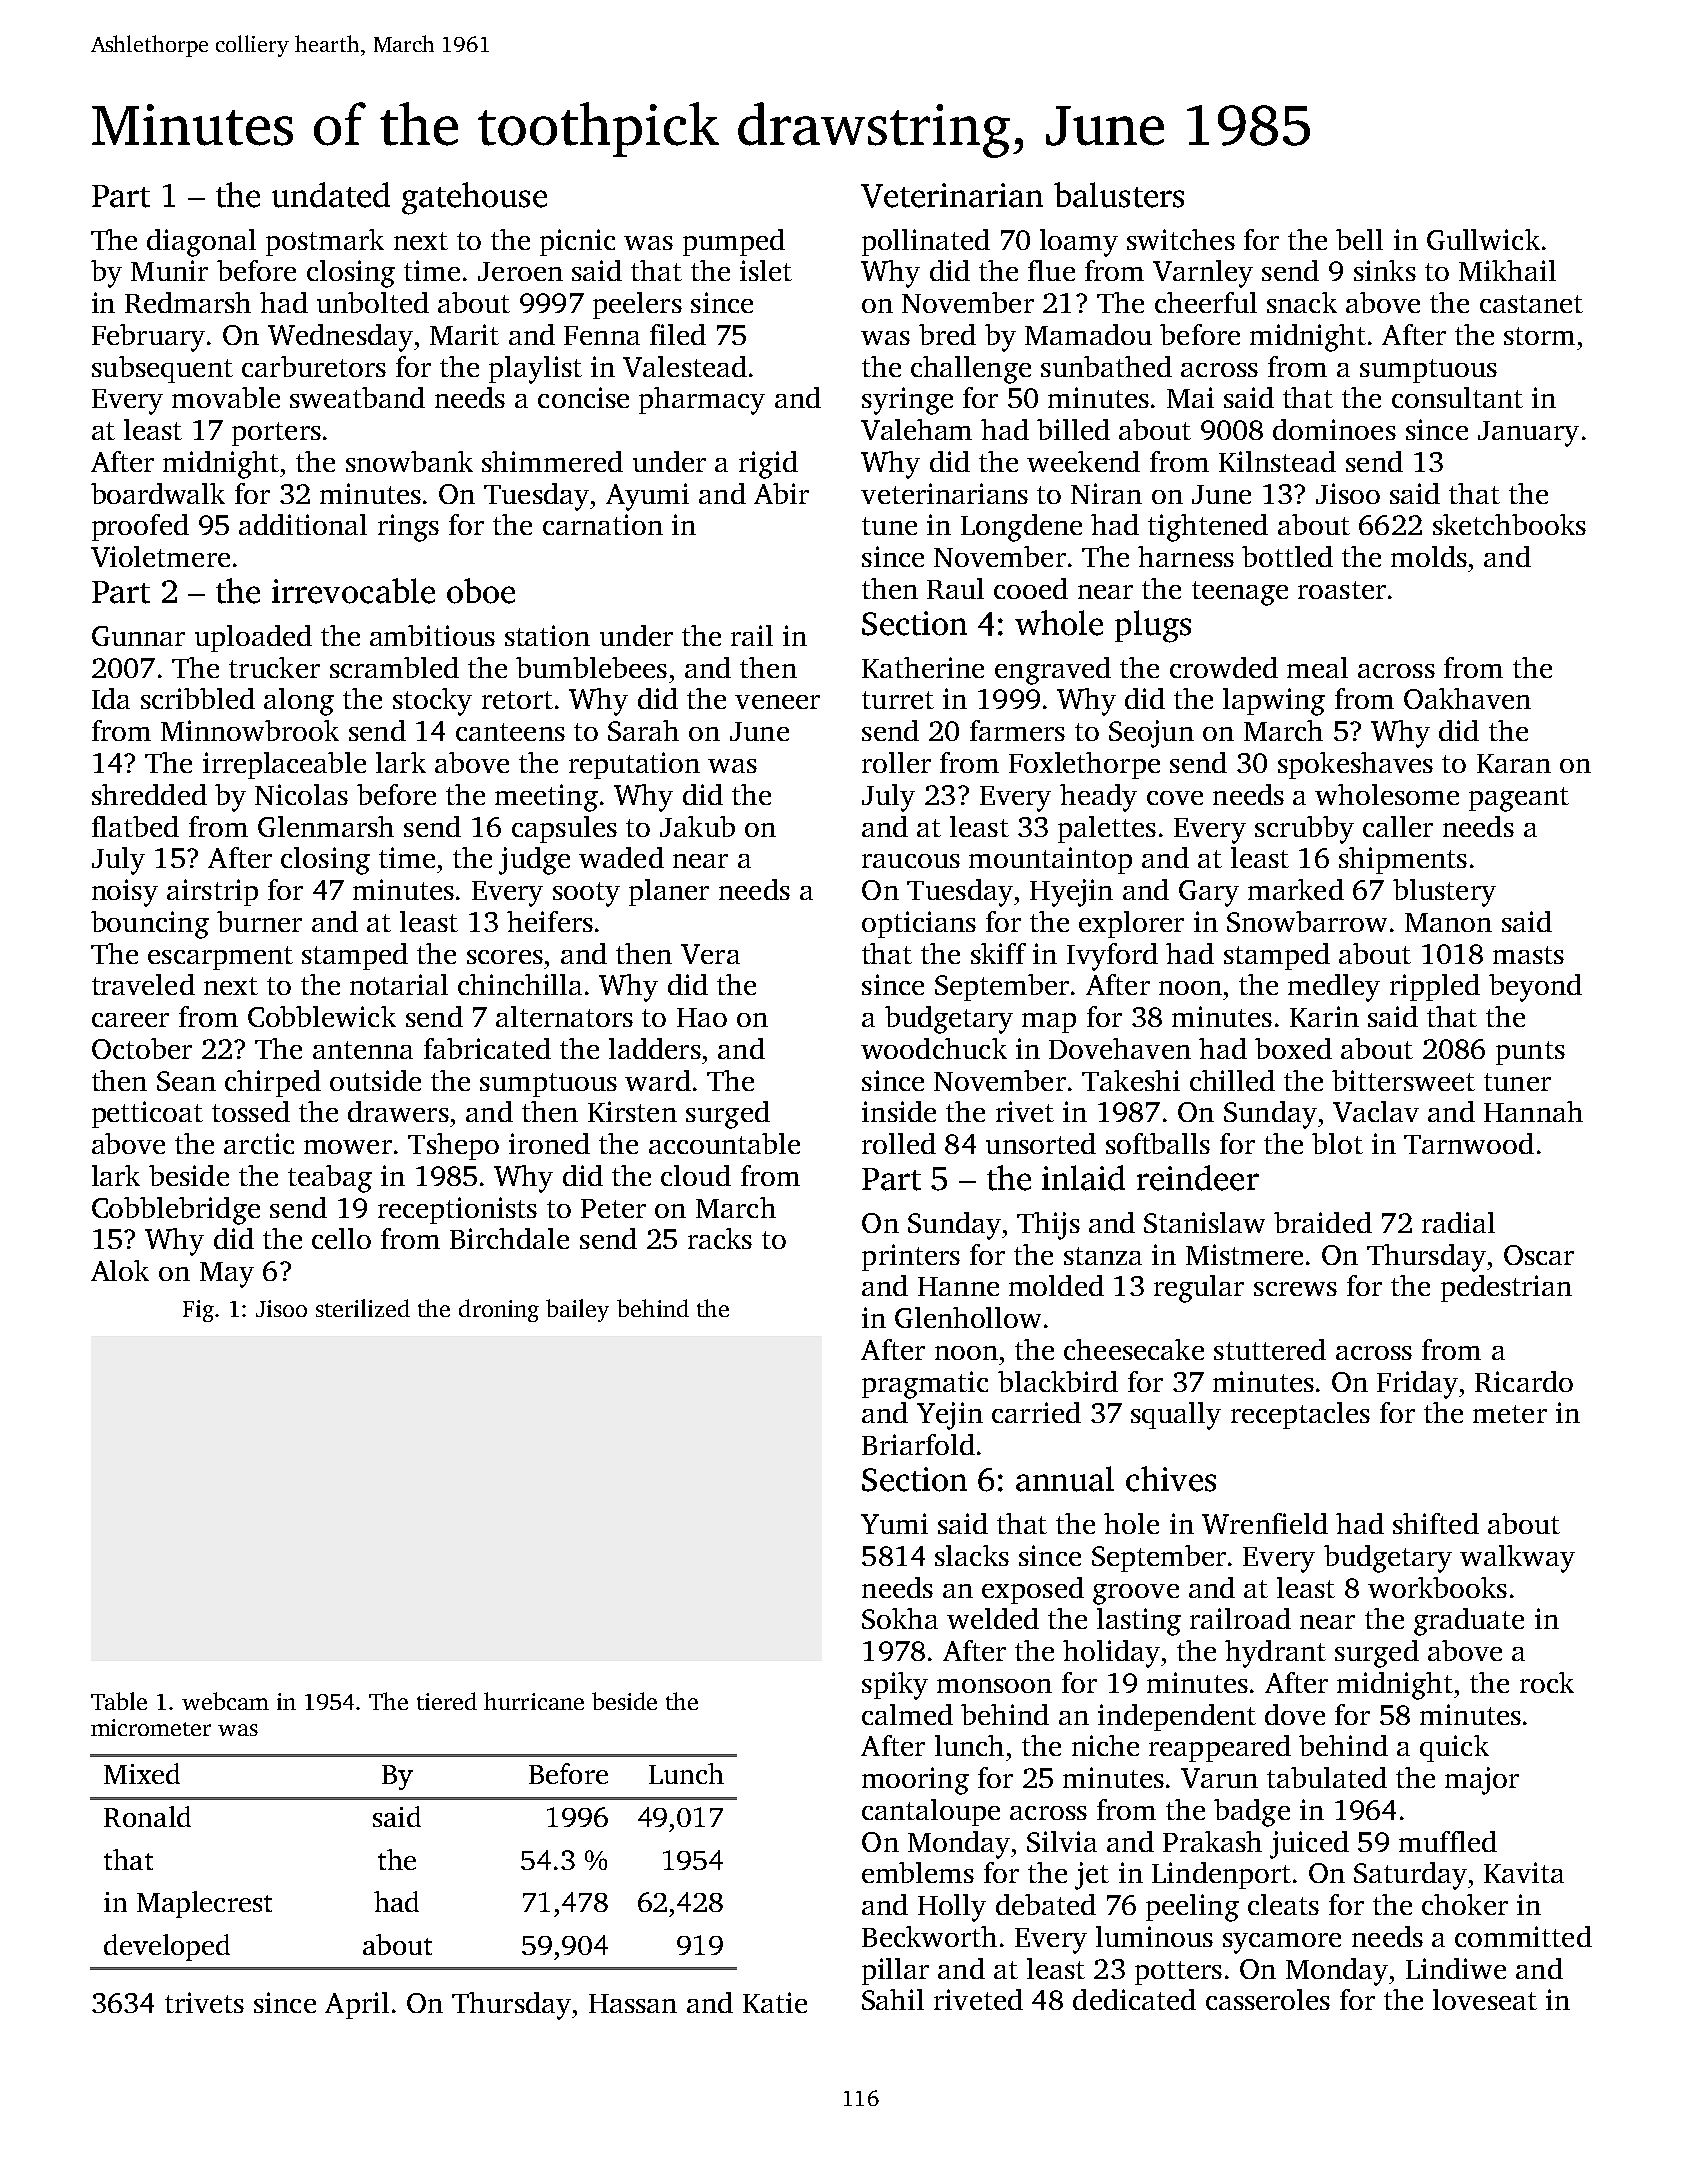 The height and width of the document is (2178, 1683). What do you see at coordinates (955, 588) in the document?
I see `Raul` at bounding box center [955, 588].
